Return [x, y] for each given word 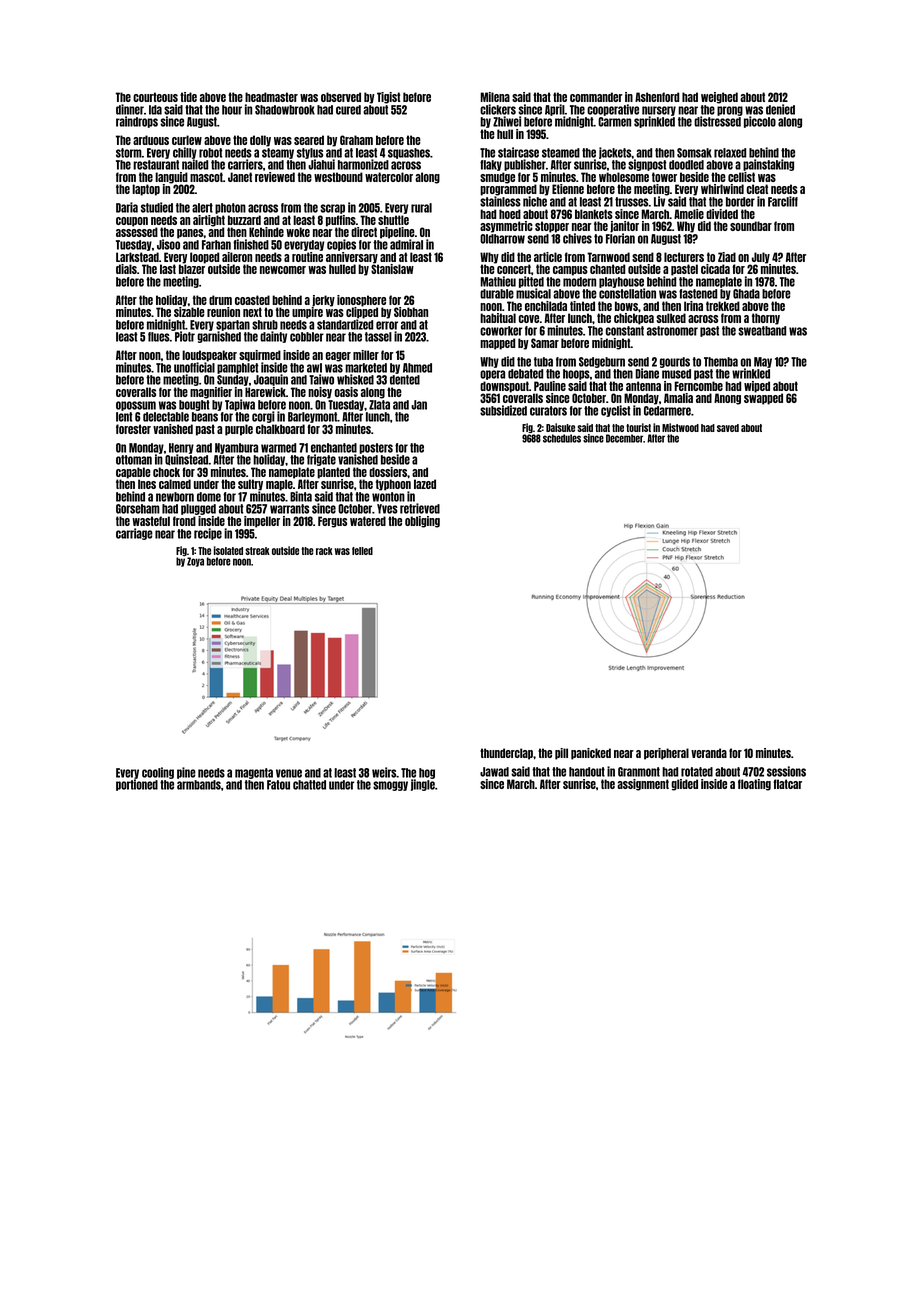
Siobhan [411, 312]
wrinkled [751, 373]
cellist [741, 177]
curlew [187, 140]
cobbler [307, 337]
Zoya [195, 562]
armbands [199, 785]
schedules [562, 438]
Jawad [494, 772]
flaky [491, 165]
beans [205, 417]
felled [362, 551]
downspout [504, 387]
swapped [763, 399]
